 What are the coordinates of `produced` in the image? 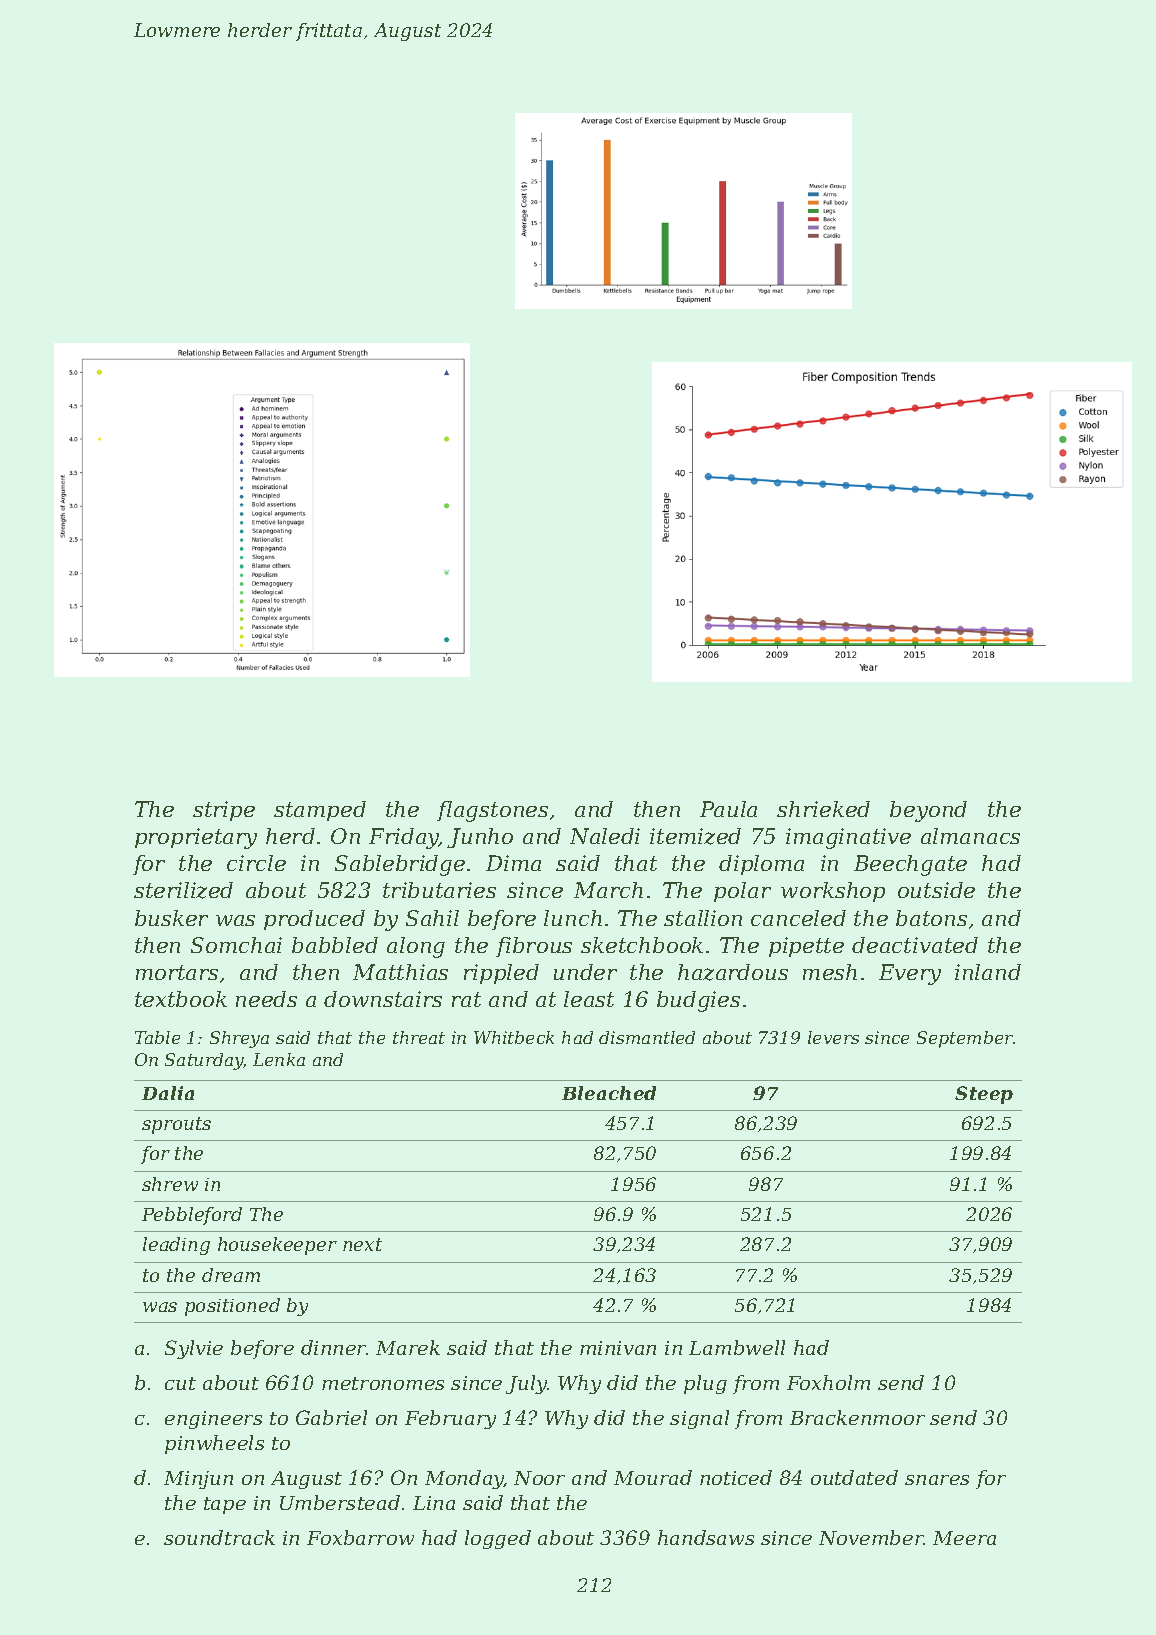 It's located at (314, 920).
